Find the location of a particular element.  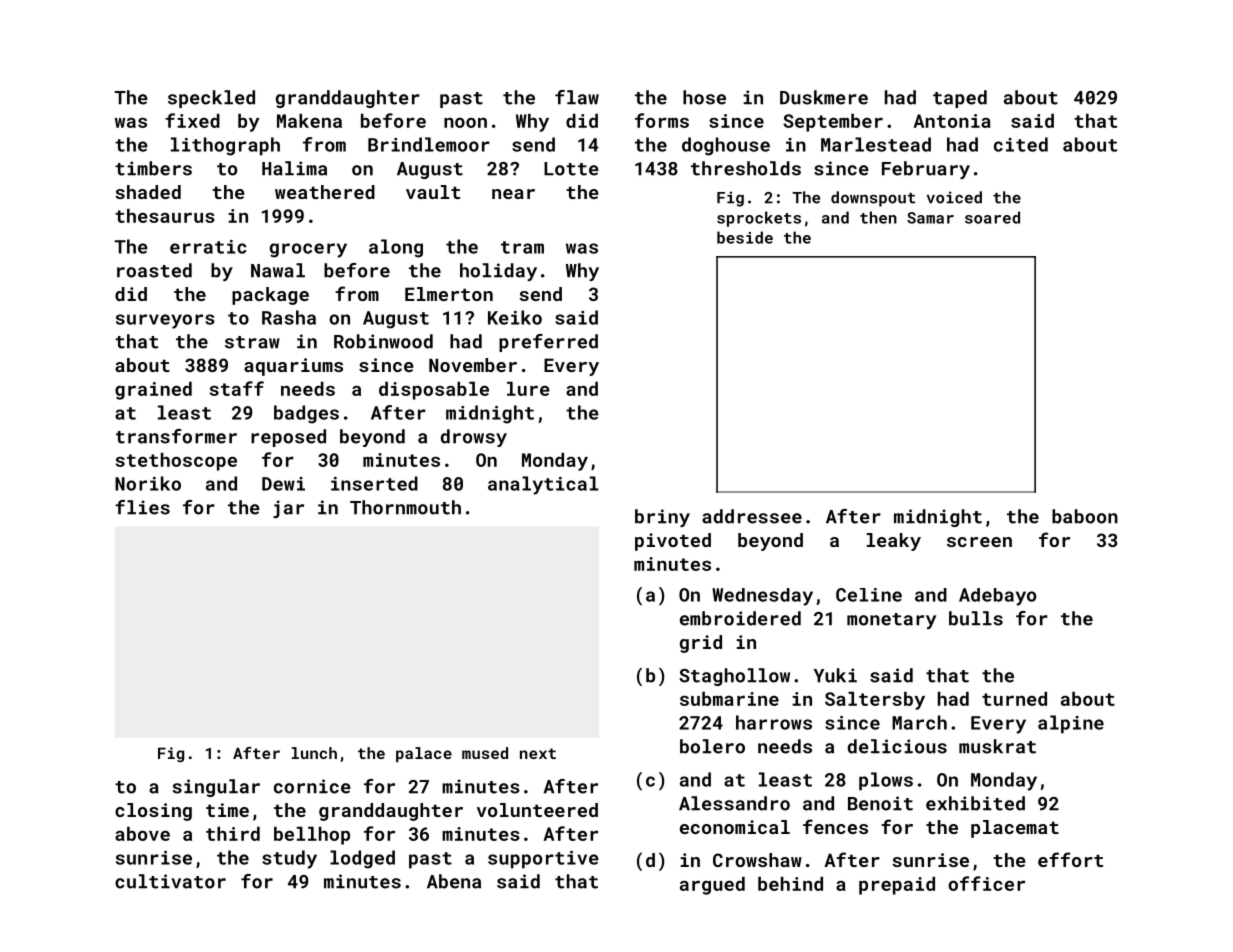

baboon is located at coordinates (1085, 516).
